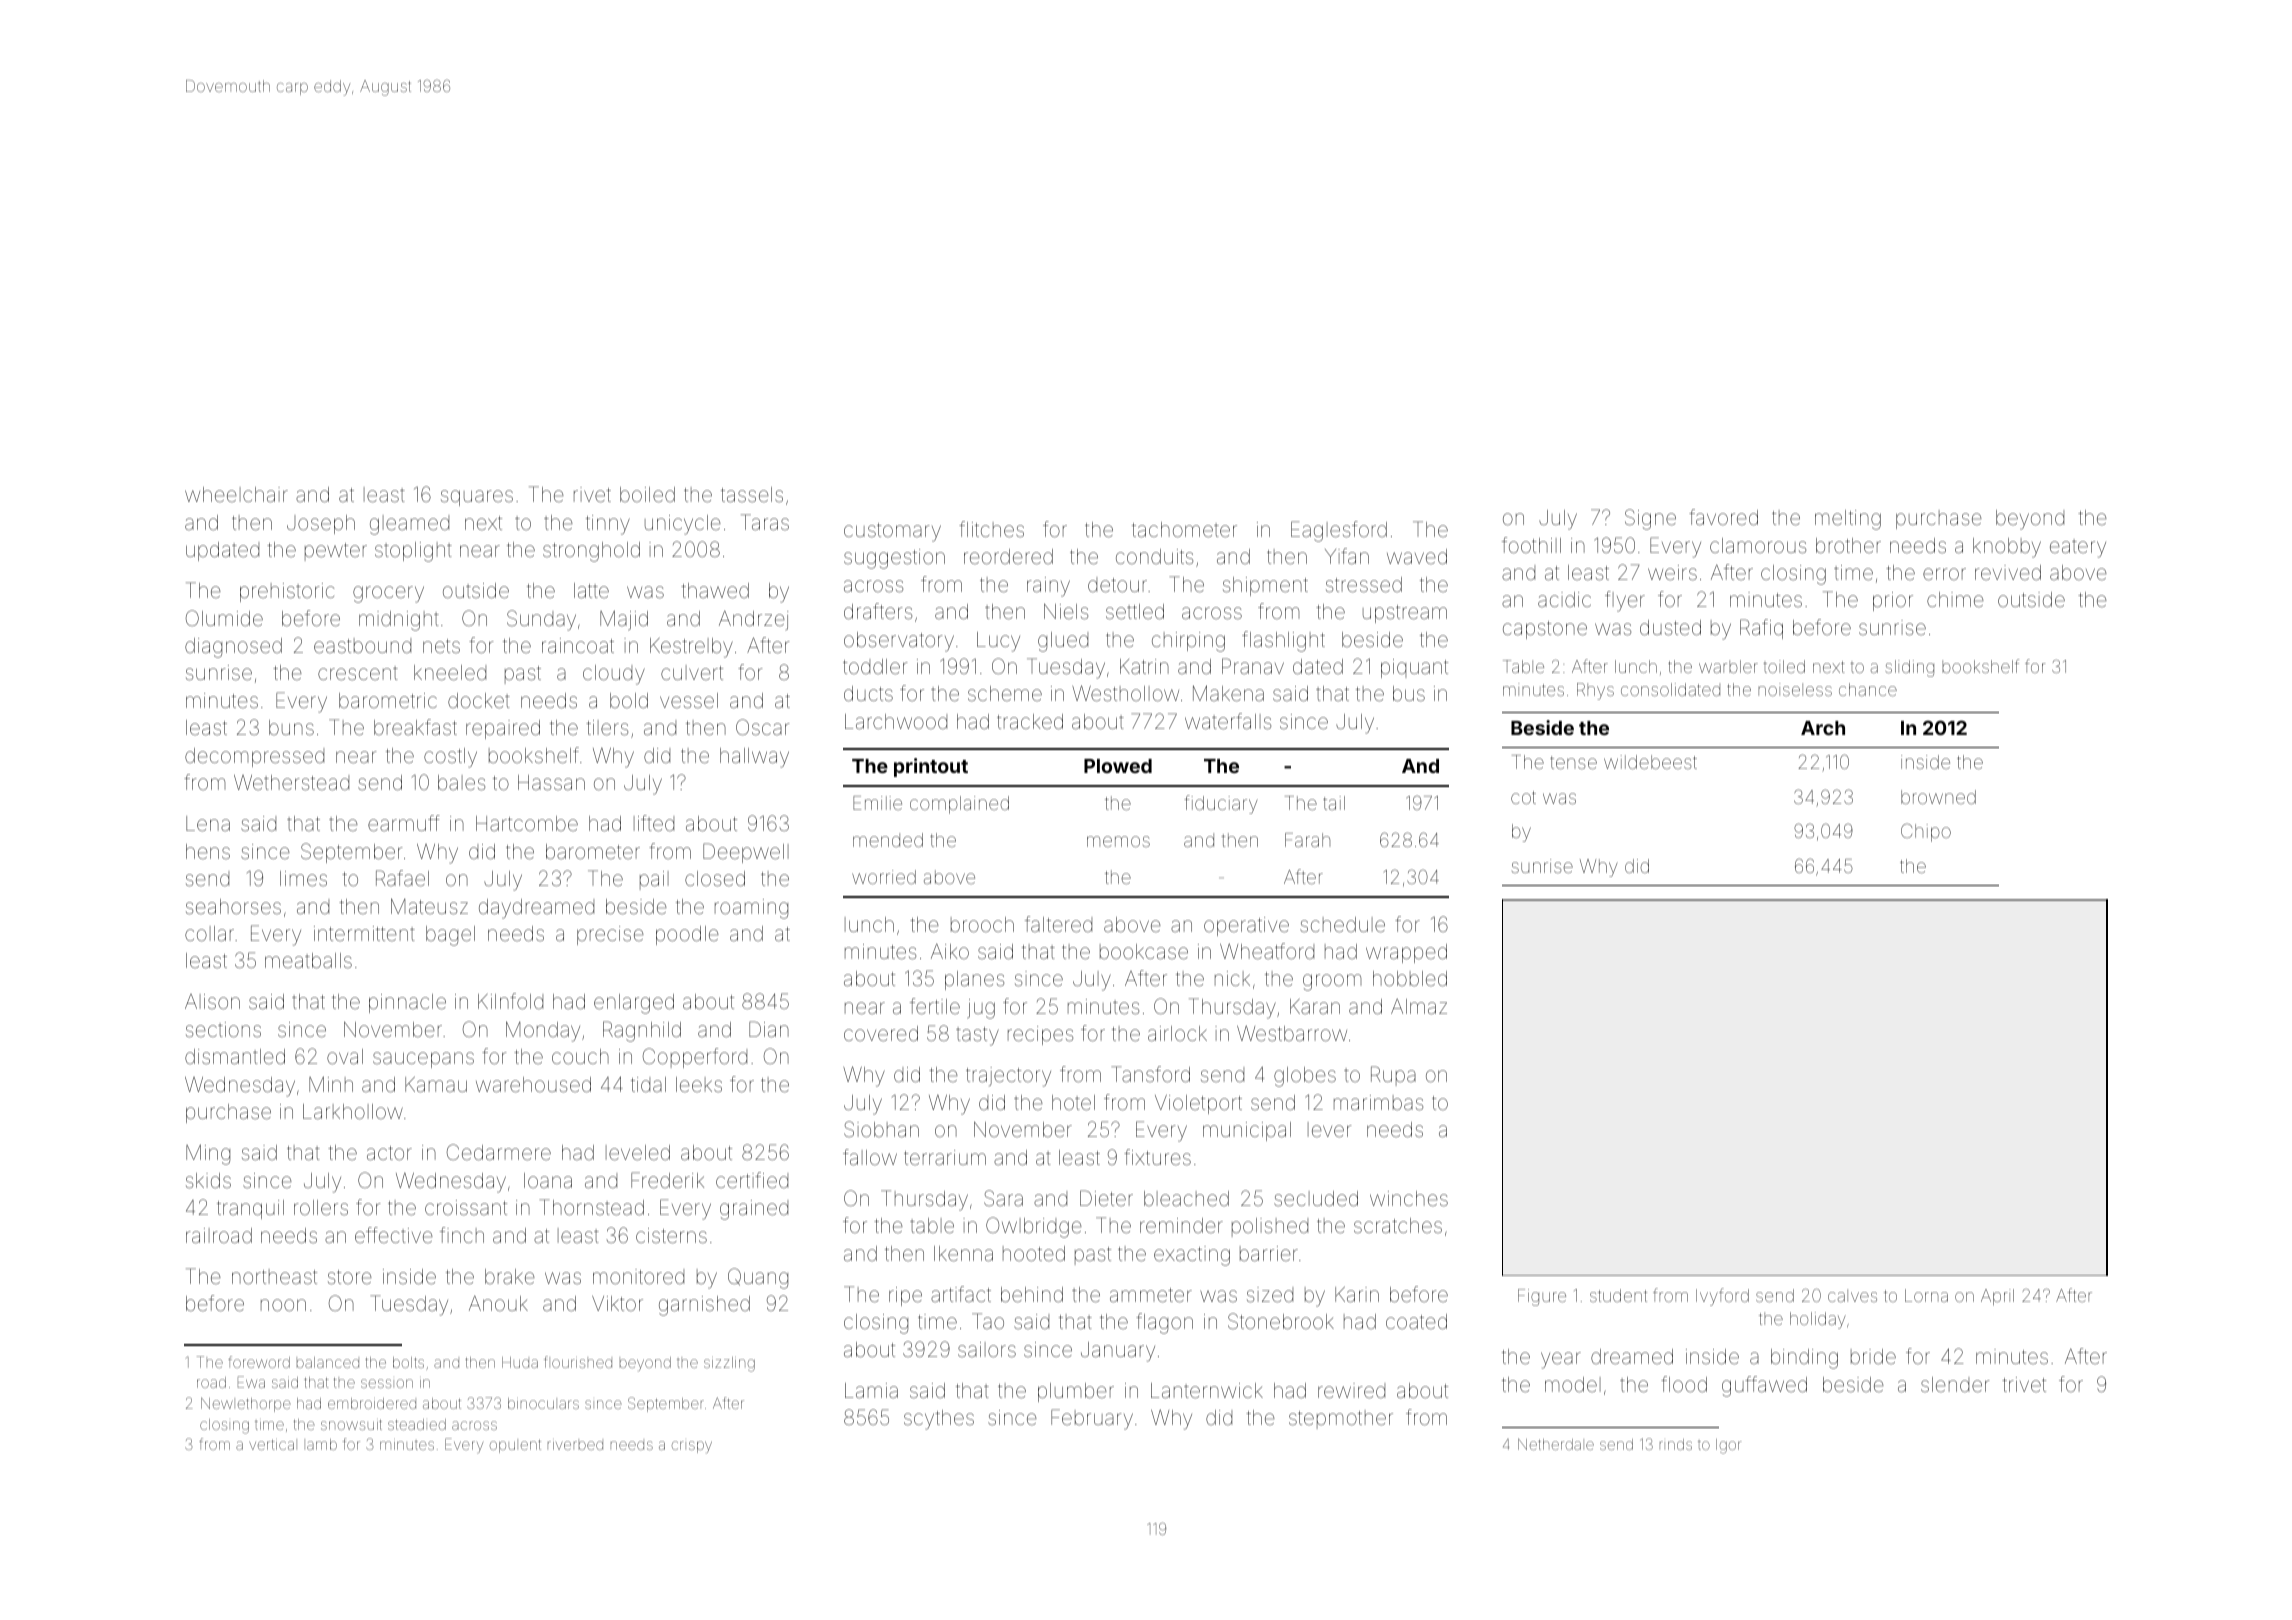 The width and height of the screenshot is (2292, 1620). I want to click on Rupa, so click(1393, 1076).
